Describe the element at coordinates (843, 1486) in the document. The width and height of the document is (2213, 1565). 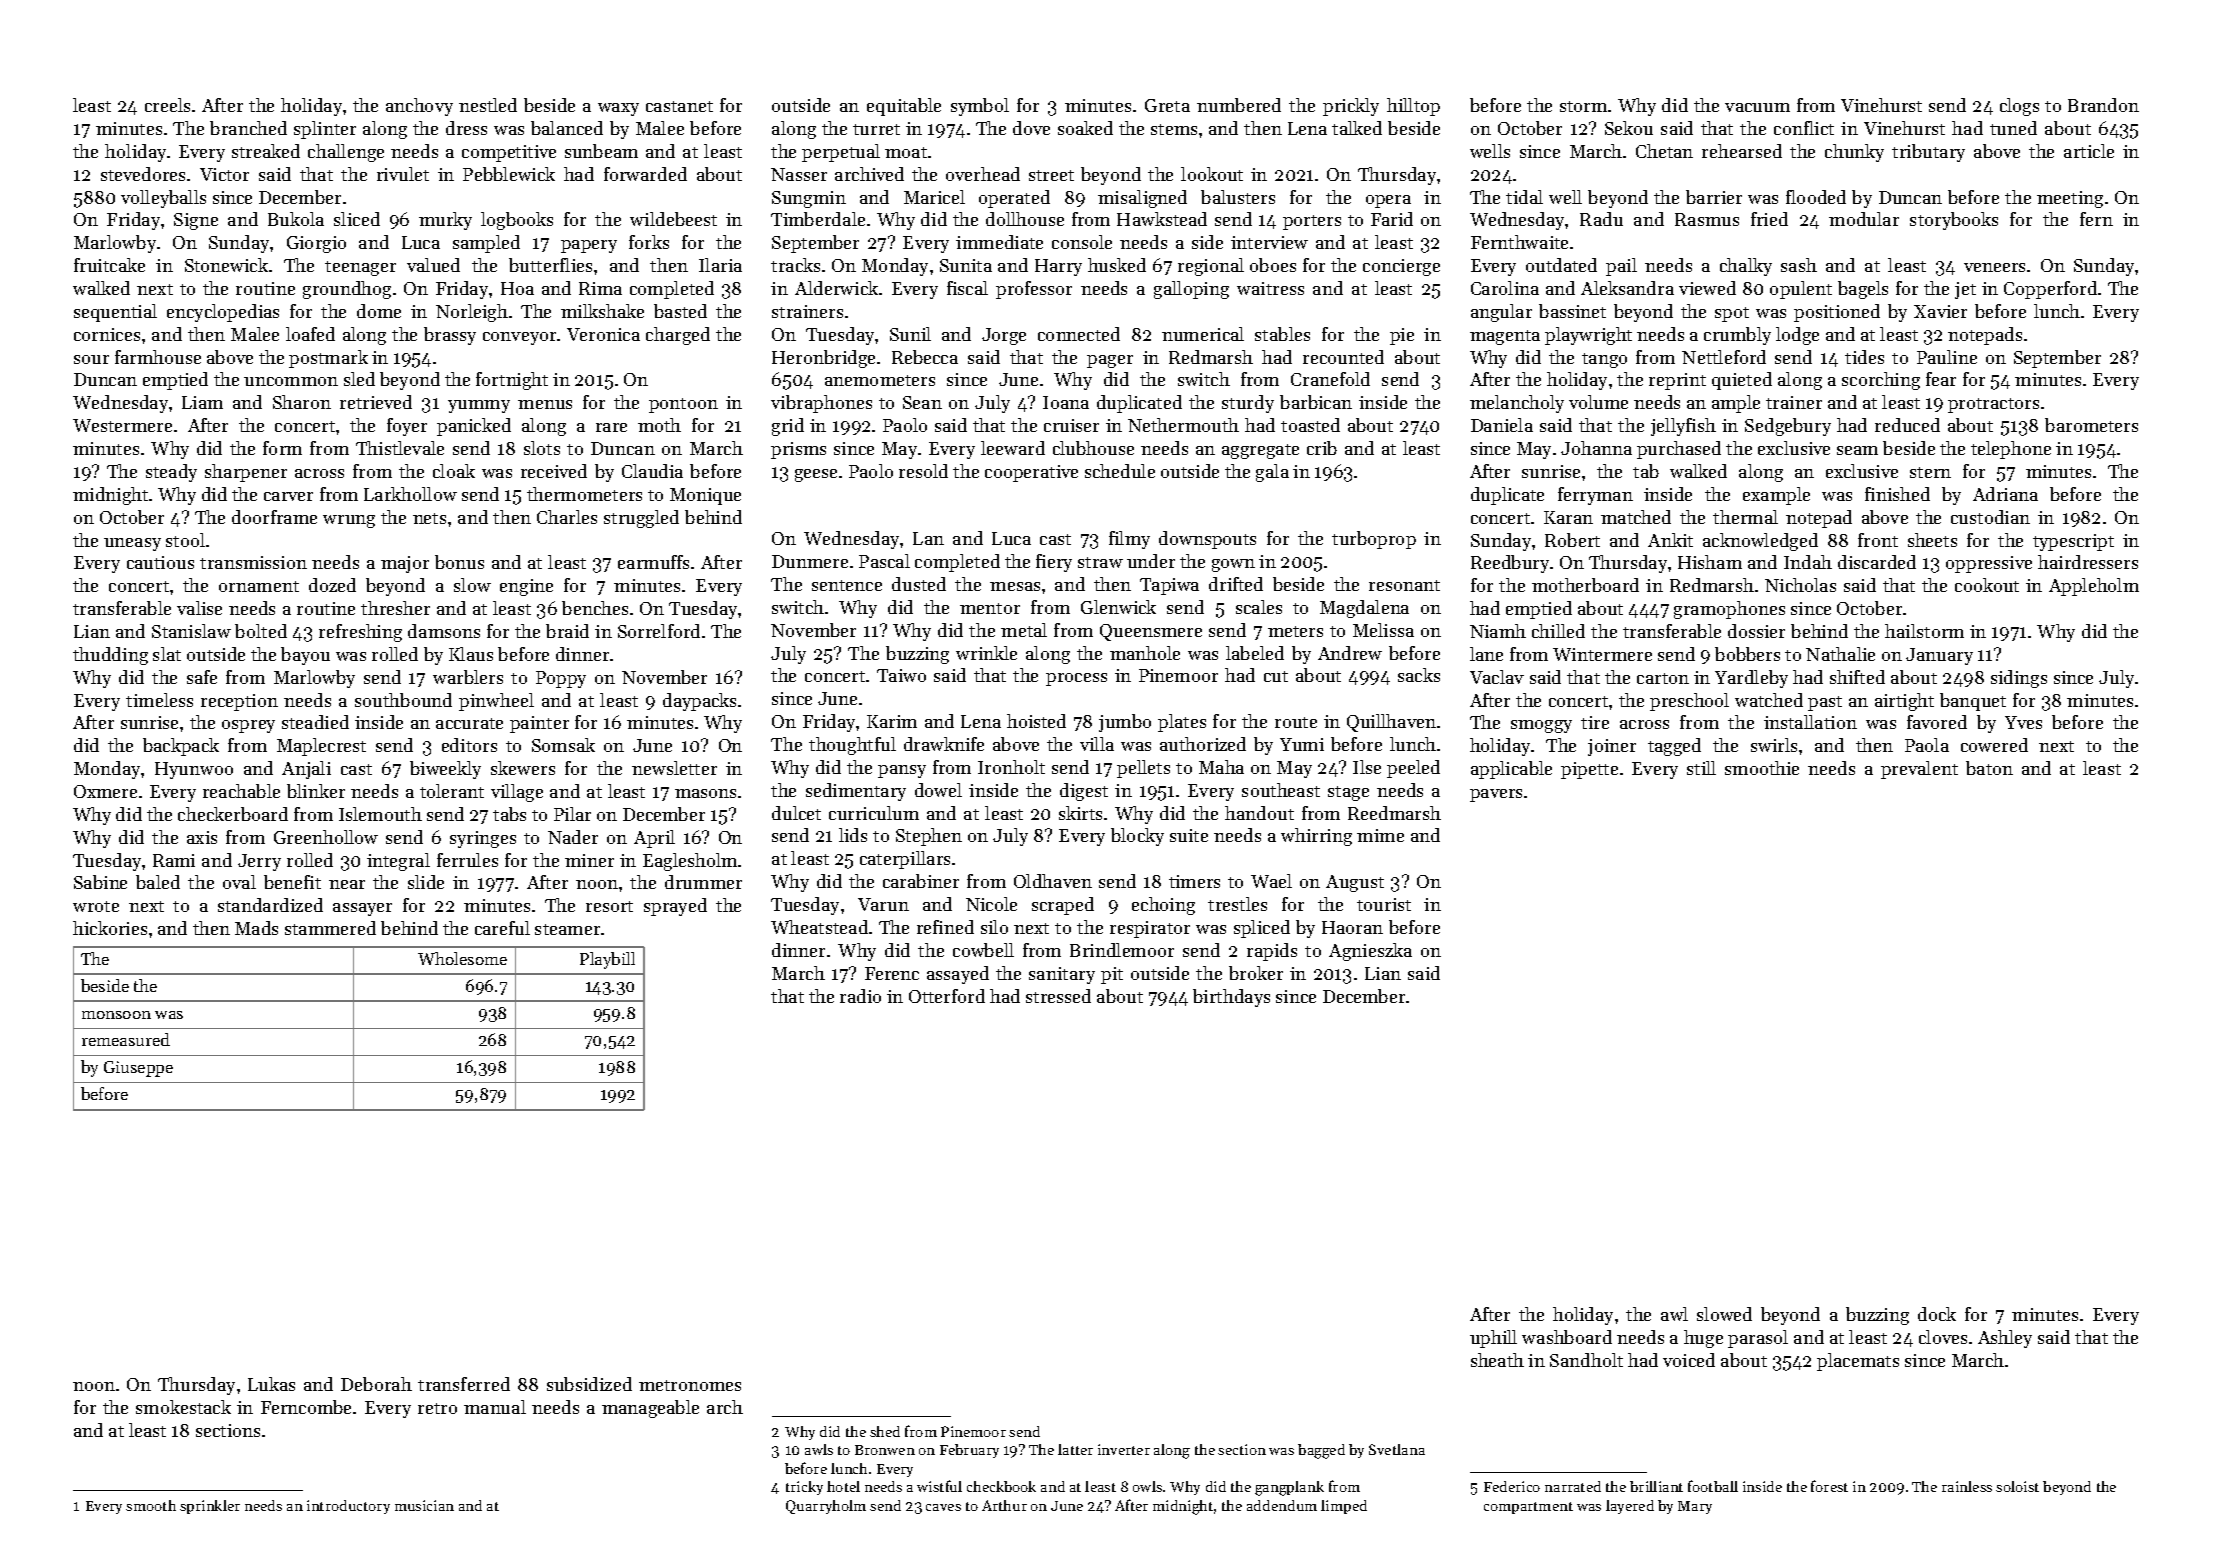
I see `hotel` at that location.
